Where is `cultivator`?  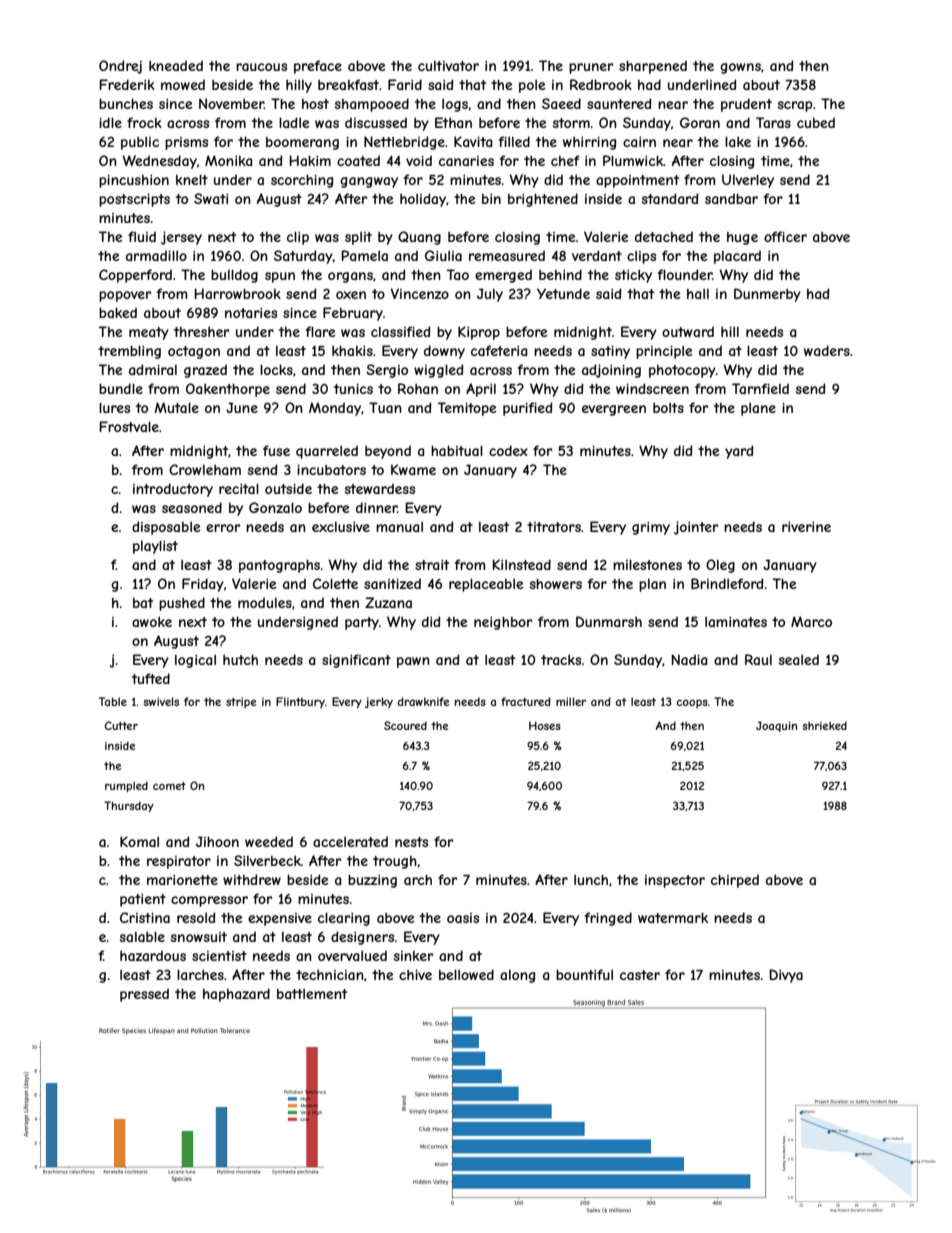 cultivator is located at coordinates (448, 66).
